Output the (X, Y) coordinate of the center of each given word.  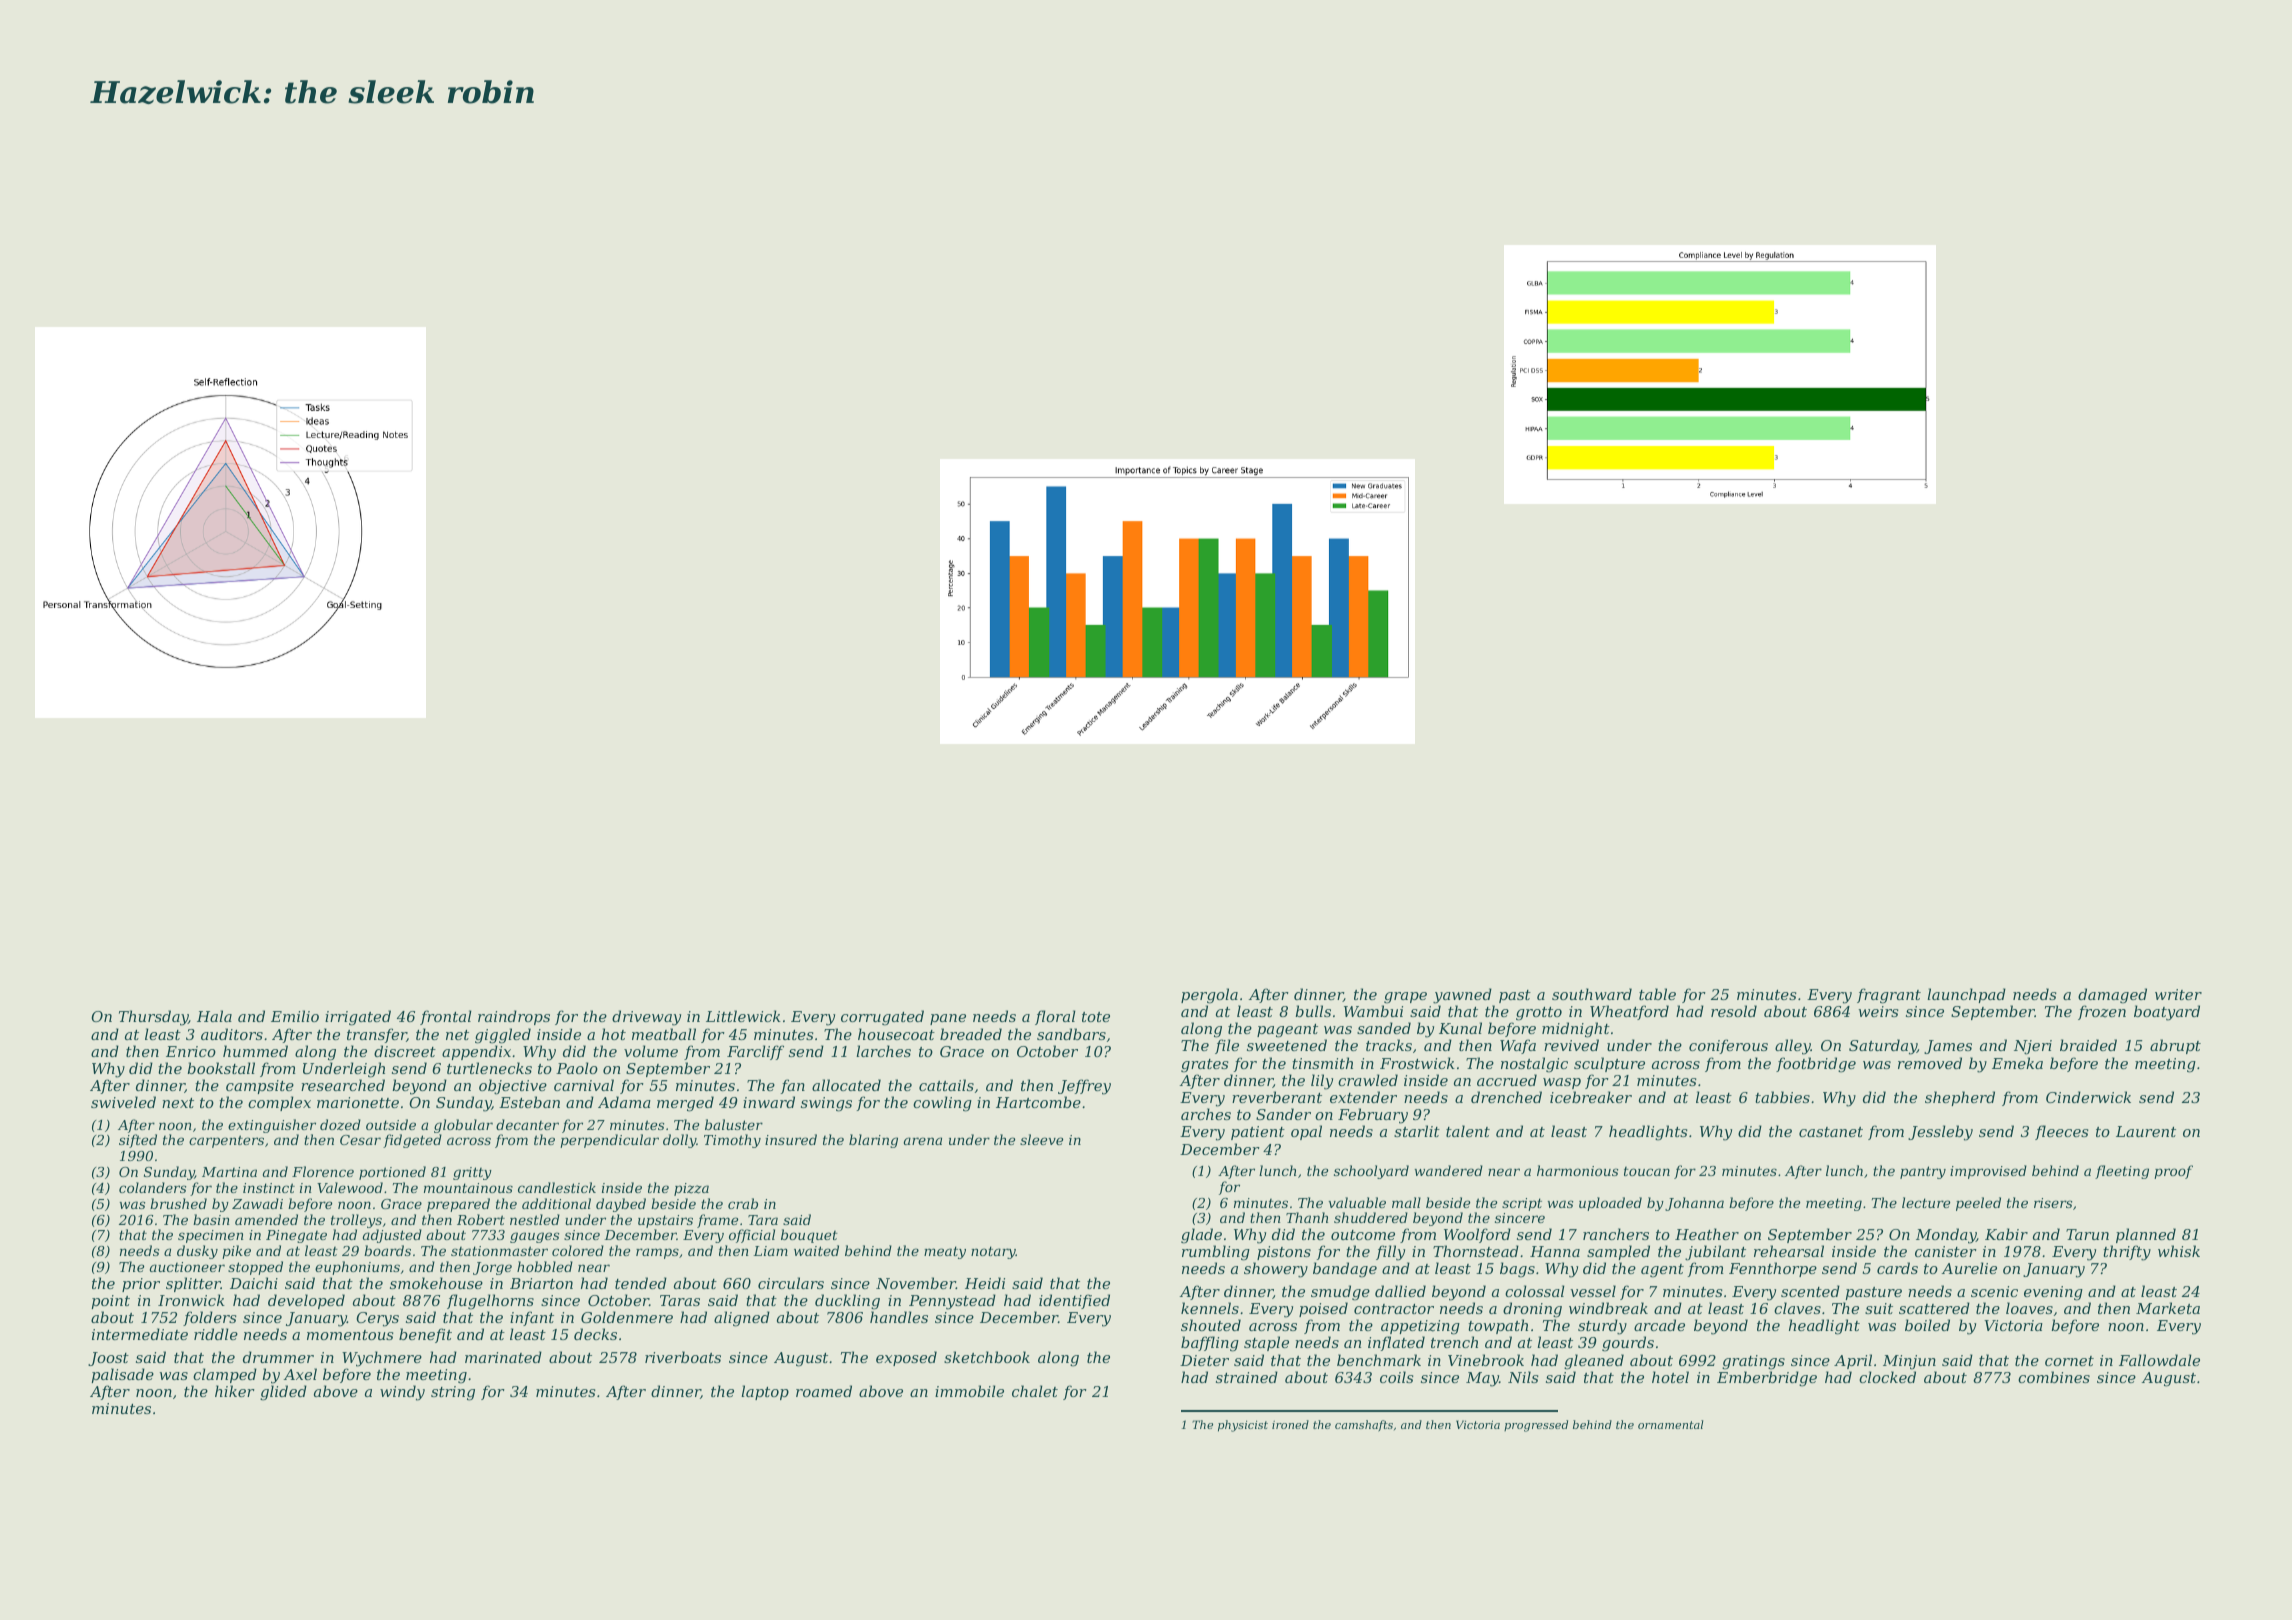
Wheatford (1629, 1012)
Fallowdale (2159, 1360)
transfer (377, 1035)
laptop (765, 1392)
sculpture (1609, 1064)
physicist (1243, 1426)
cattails (946, 1085)
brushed (178, 1203)
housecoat (896, 1034)
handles (899, 1317)
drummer (278, 1357)
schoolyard (1371, 1172)
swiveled (123, 1102)
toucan (1647, 1171)
